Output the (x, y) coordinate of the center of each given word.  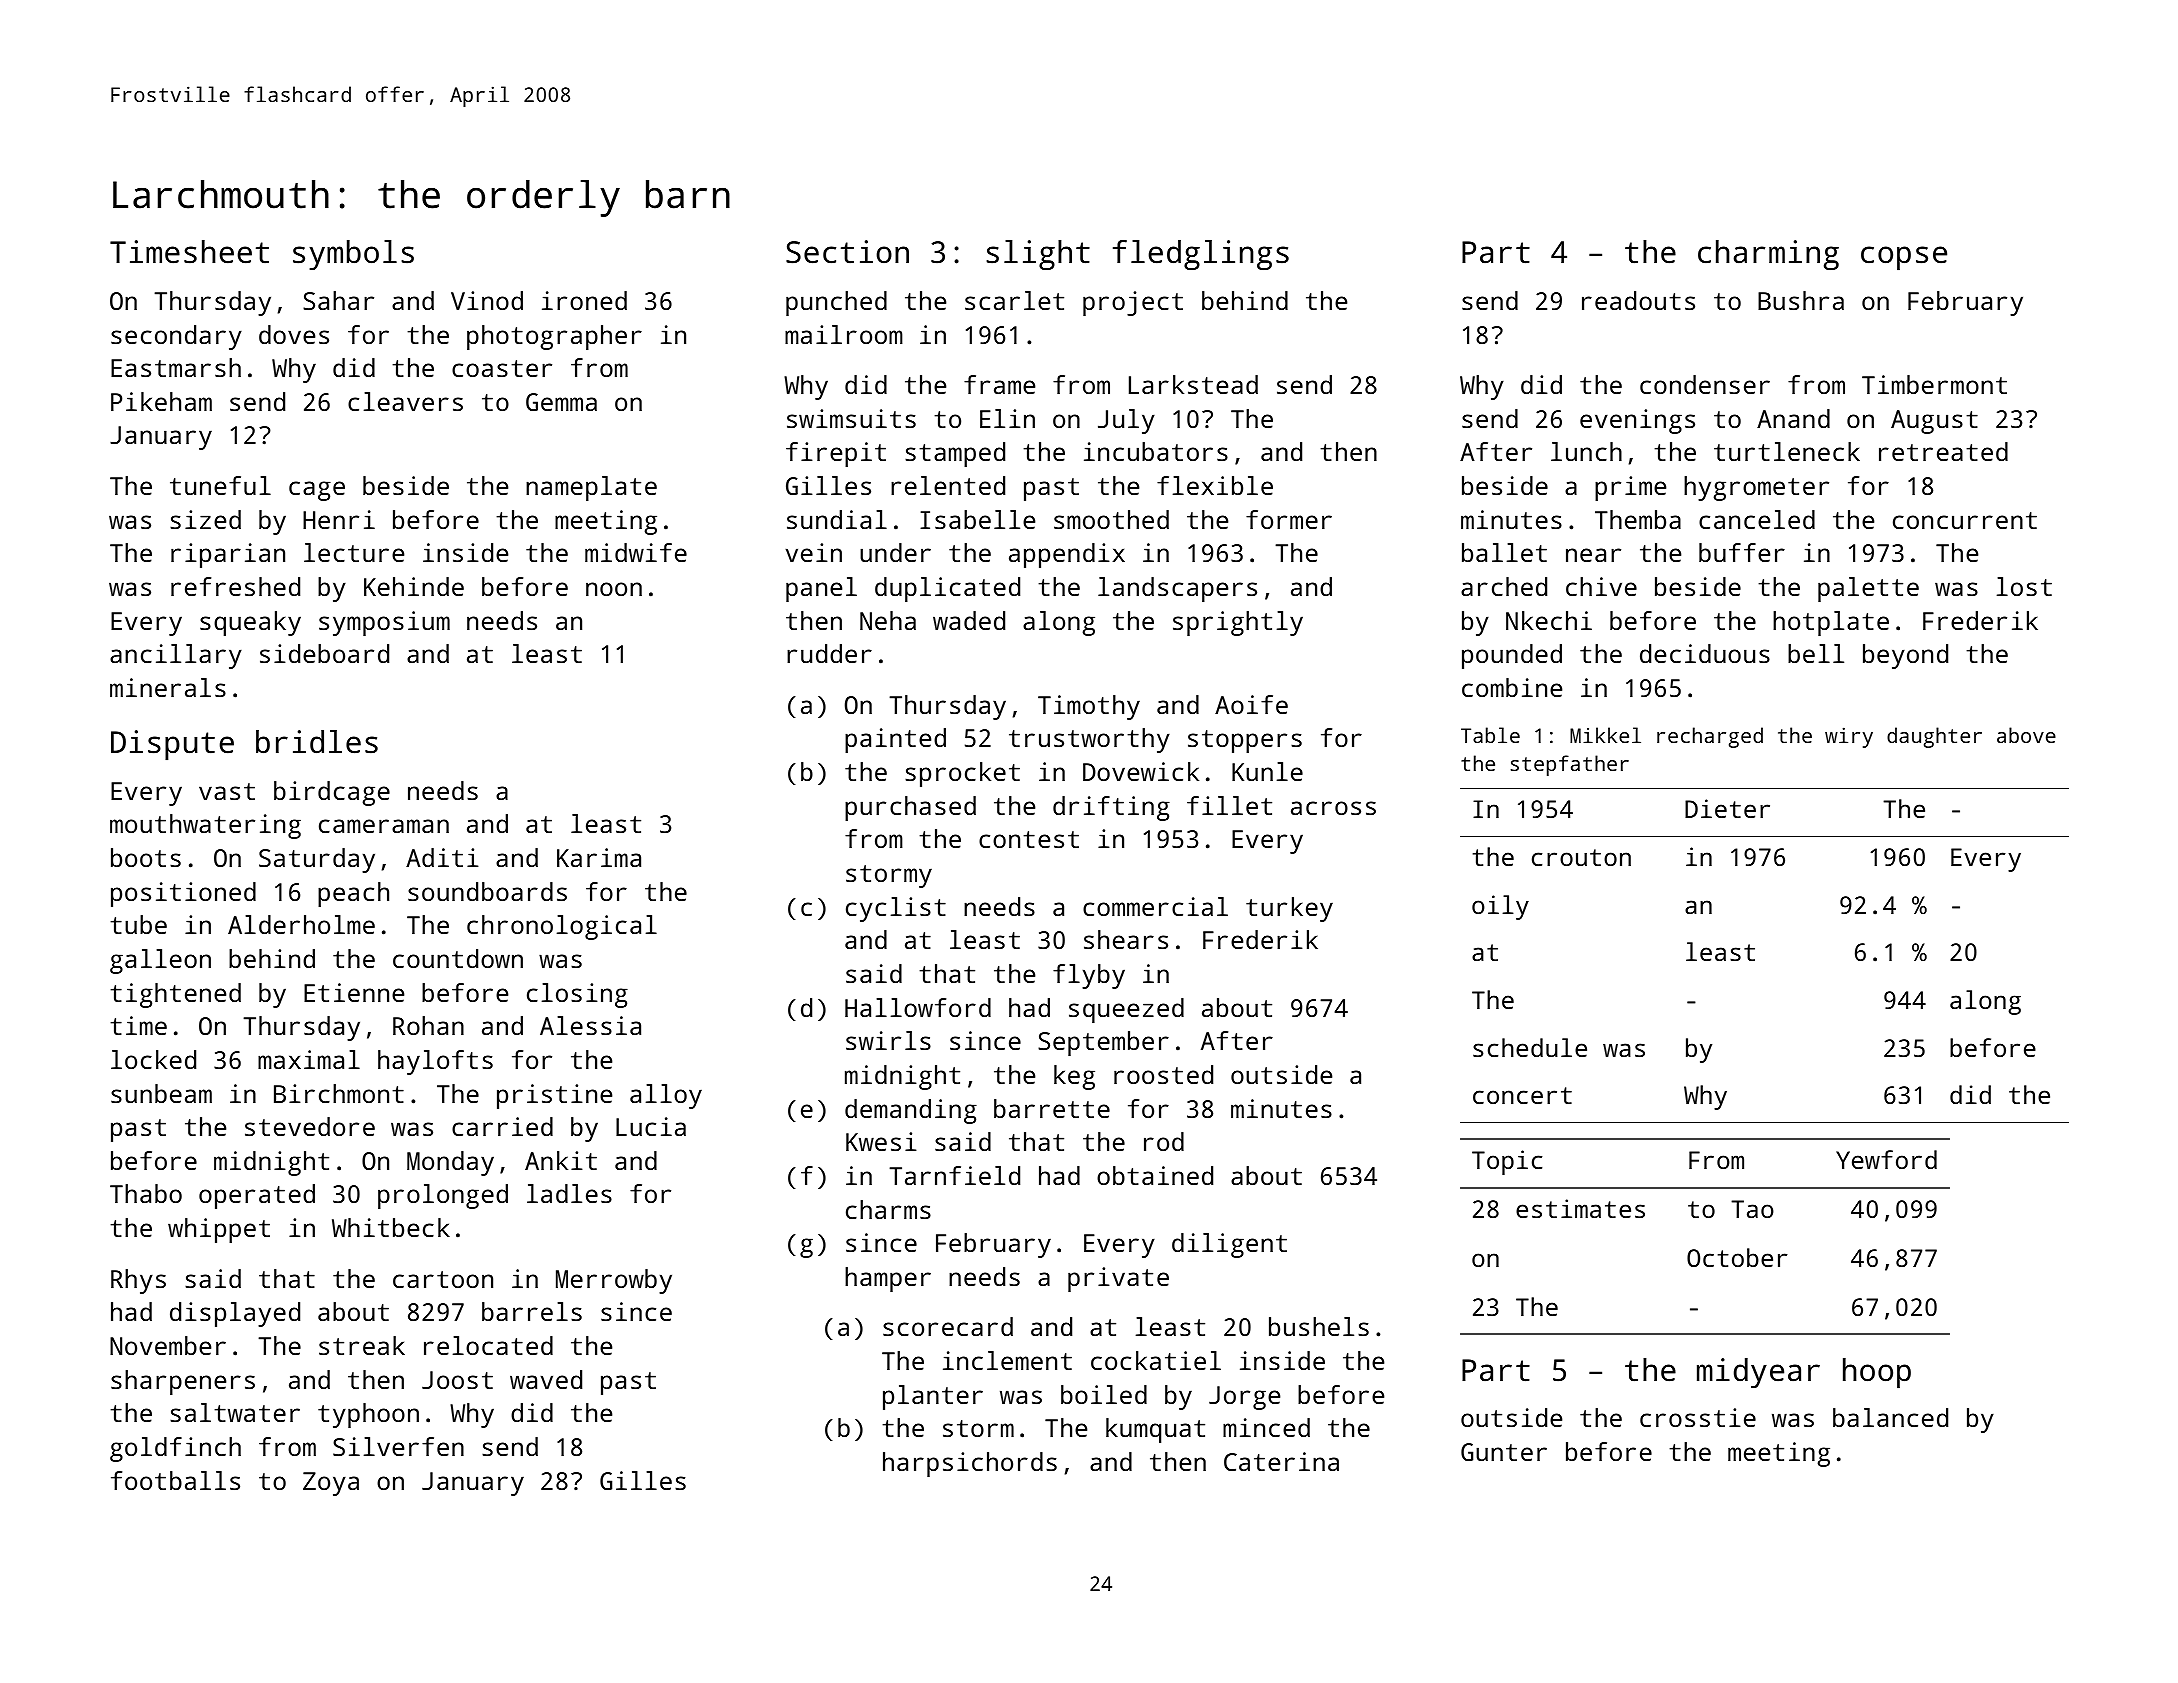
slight (1038, 255)
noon (614, 589)
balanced (1890, 1417)
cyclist (896, 909)
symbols (353, 255)
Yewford (1886, 1159)
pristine (554, 1096)
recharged (1710, 737)
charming (1768, 255)
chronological (562, 927)
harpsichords (970, 1464)
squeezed (1126, 1010)
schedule (1530, 1047)
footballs (175, 1480)
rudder (829, 653)
